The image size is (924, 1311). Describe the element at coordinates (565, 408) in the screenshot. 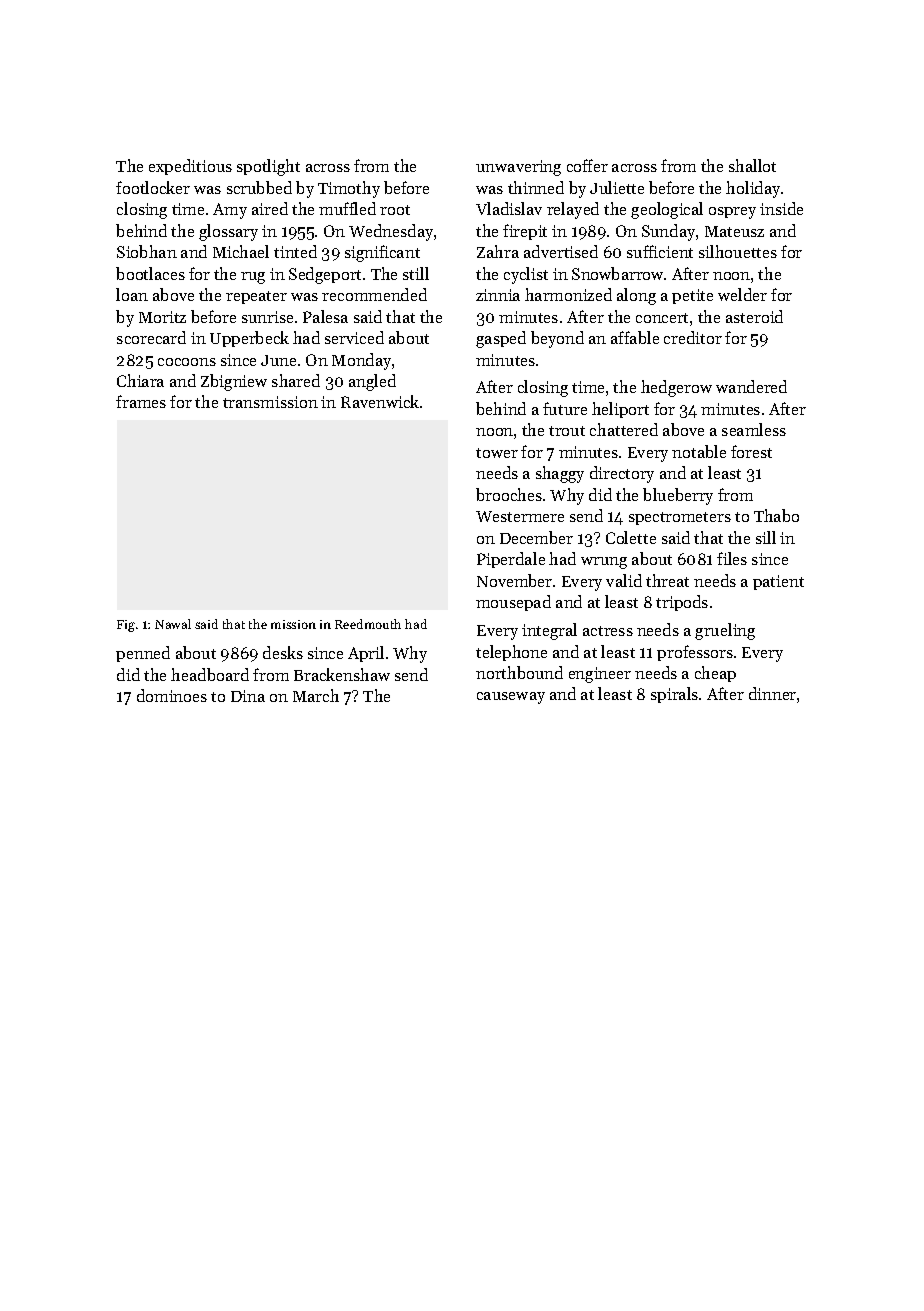

I see `future` at that location.
